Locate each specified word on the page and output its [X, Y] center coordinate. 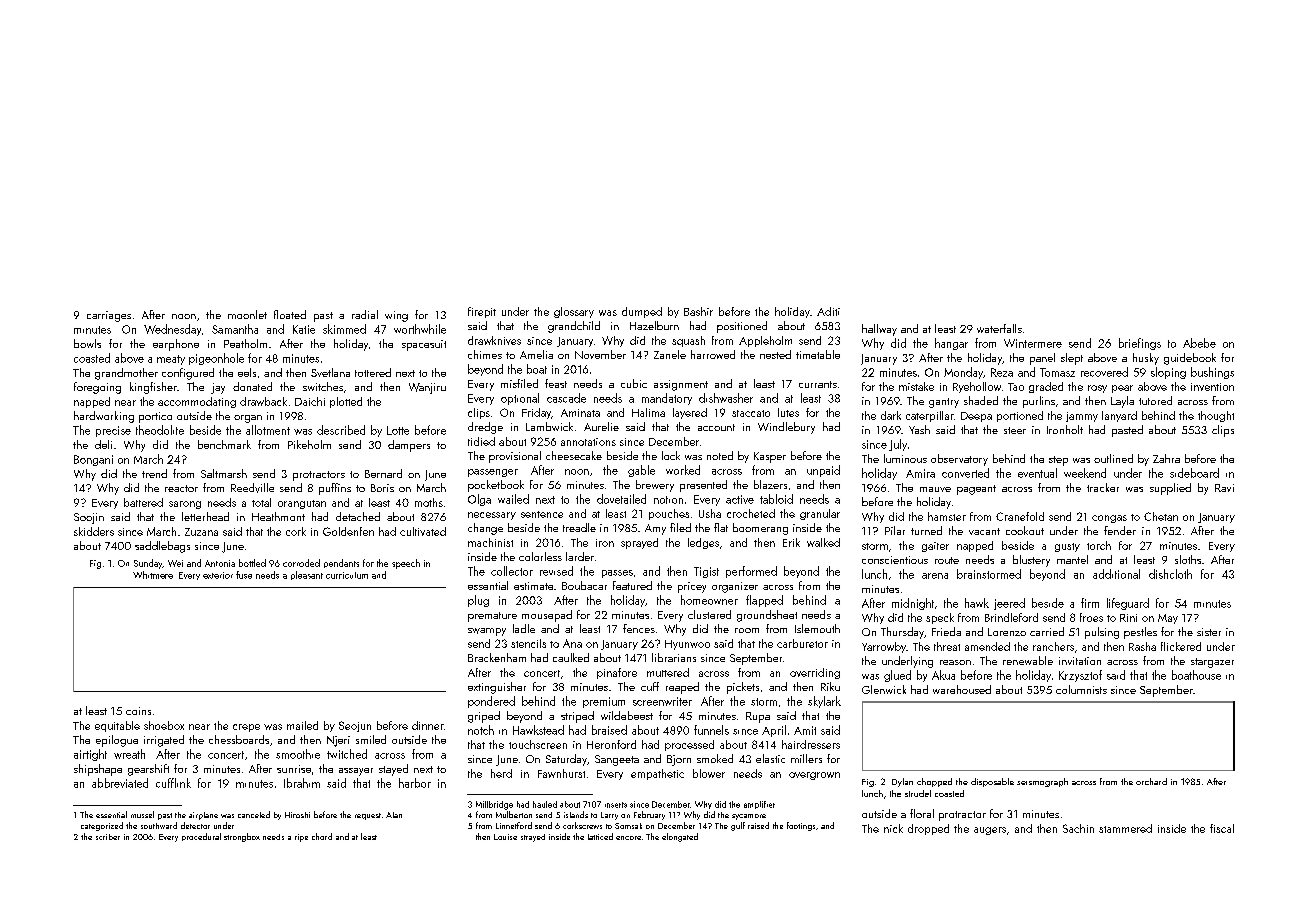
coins [138, 711]
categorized [102, 826]
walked [823, 542]
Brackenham [497, 657]
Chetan [1161, 516]
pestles [1140, 633]
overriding [815, 673]
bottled [252, 563]
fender [1120, 530]
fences [639, 628]
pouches [669, 514]
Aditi [828, 311]
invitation [1080, 661]
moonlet [247, 314]
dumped [642, 312]
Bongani [93, 460]
